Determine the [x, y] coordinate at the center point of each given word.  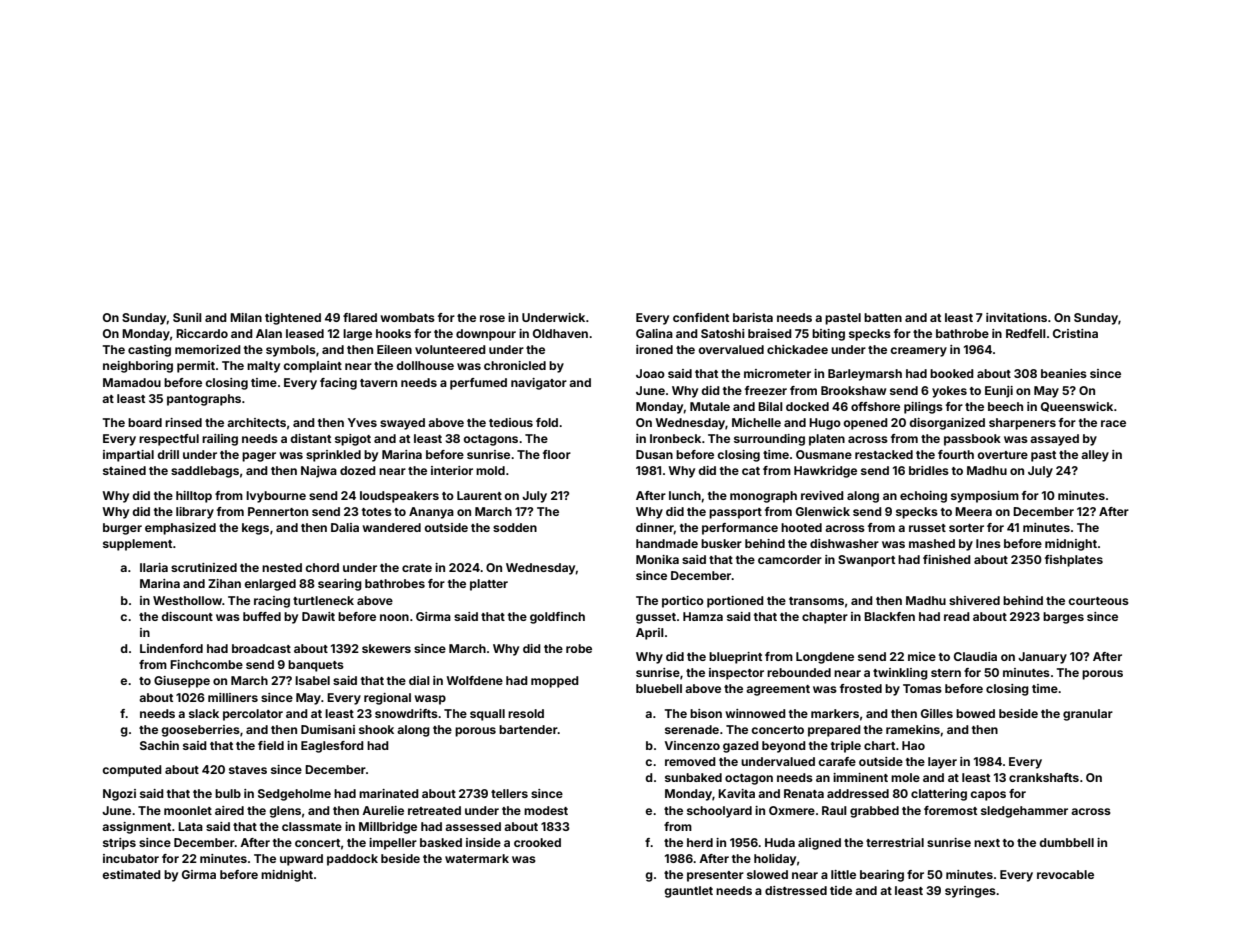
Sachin [159, 745]
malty [263, 367]
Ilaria [154, 567]
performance [740, 529]
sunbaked [693, 777]
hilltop [194, 497]
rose [492, 318]
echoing [923, 497]
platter [489, 585]
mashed [932, 543]
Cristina [1075, 333]
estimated [131, 874]
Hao [913, 745]
